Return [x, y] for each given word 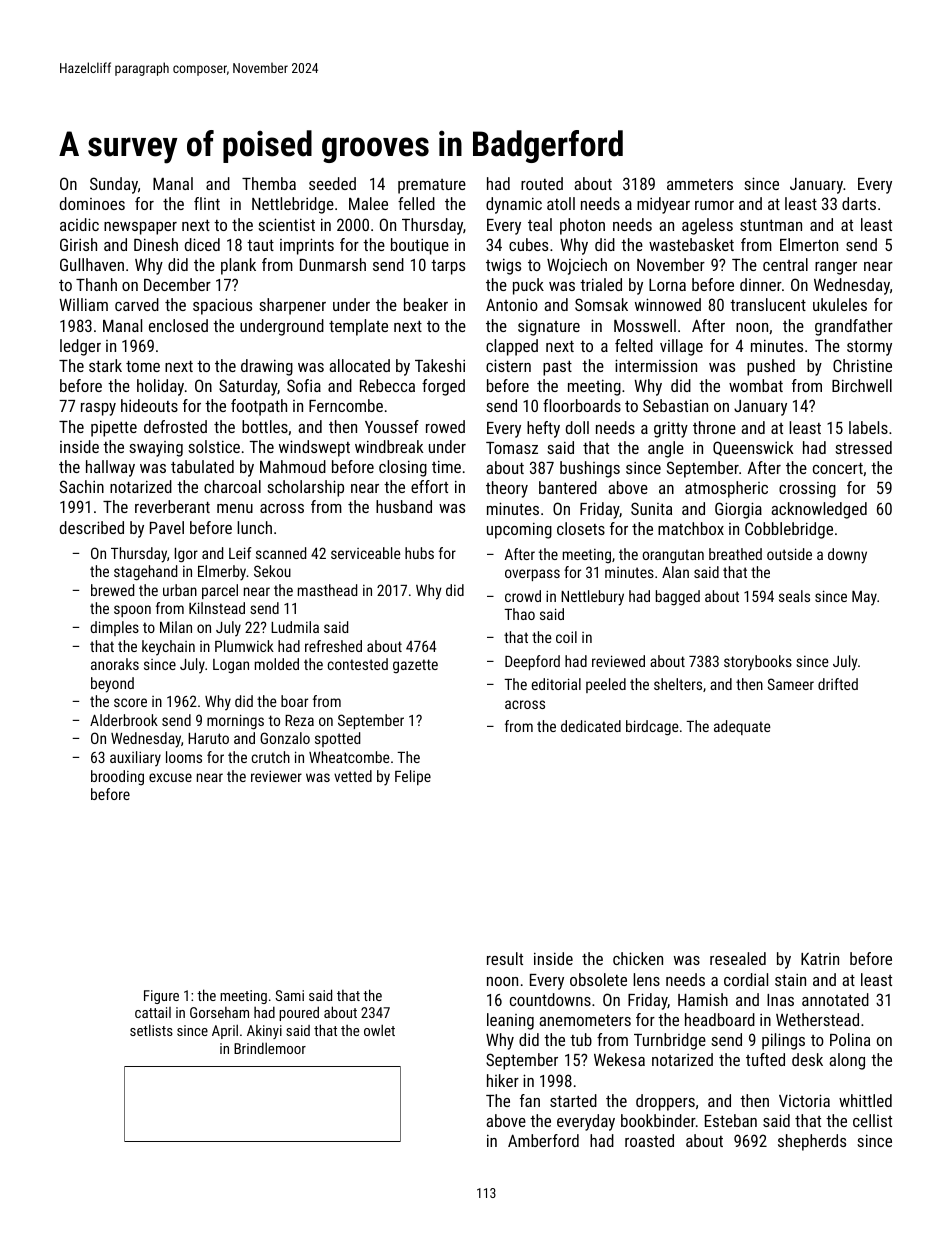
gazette [415, 666]
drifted [838, 684]
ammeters [700, 184]
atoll [561, 203]
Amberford [543, 1140]
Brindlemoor [270, 1048]
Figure [161, 997]
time [446, 466]
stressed [863, 447]
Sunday [114, 185]
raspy [98, 409]
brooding [117, 778]
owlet [379, 1030]
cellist [872, 1120]
